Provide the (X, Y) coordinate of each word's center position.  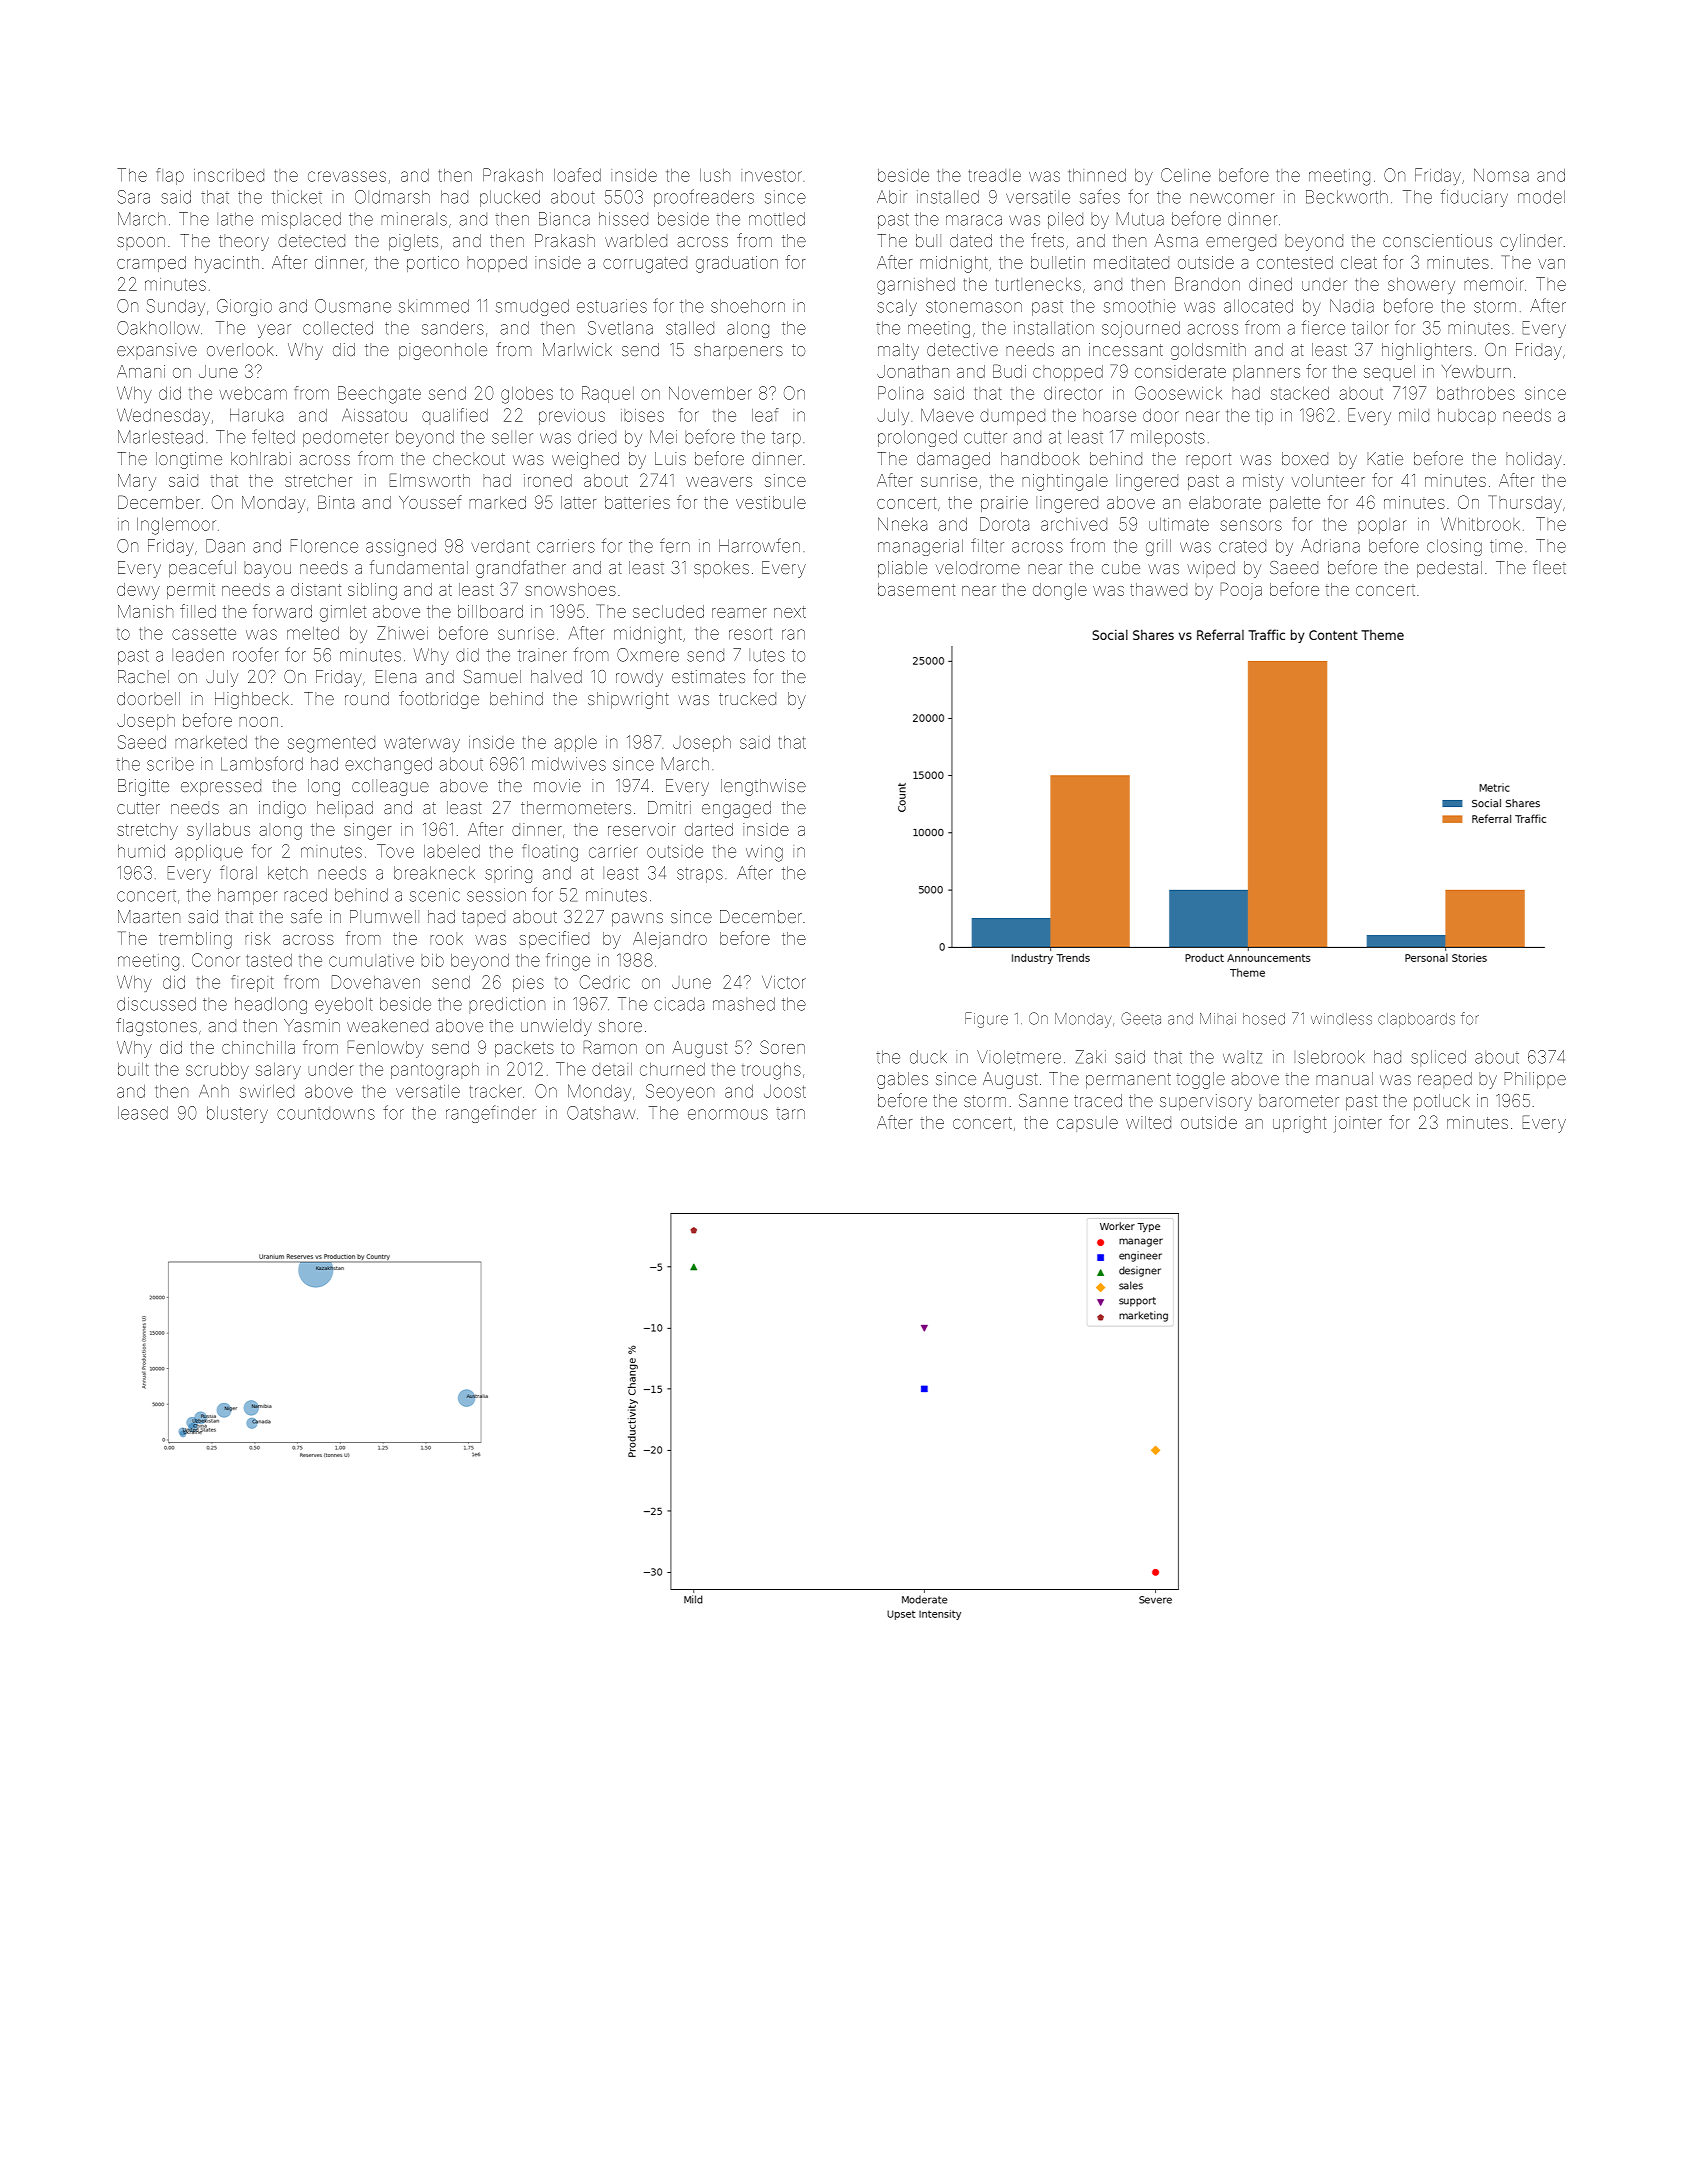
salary (278, 1071)
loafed (577, 175)
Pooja (1241, 591)
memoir (1494, 284)
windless (1341, 1019)
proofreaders (704, 198)
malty (898, 351)
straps (700, 875)
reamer (739, 613)
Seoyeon (680, 1092)
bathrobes (1476, 393)
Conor (216, 960)
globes (527, 395)
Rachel (143, 676)
